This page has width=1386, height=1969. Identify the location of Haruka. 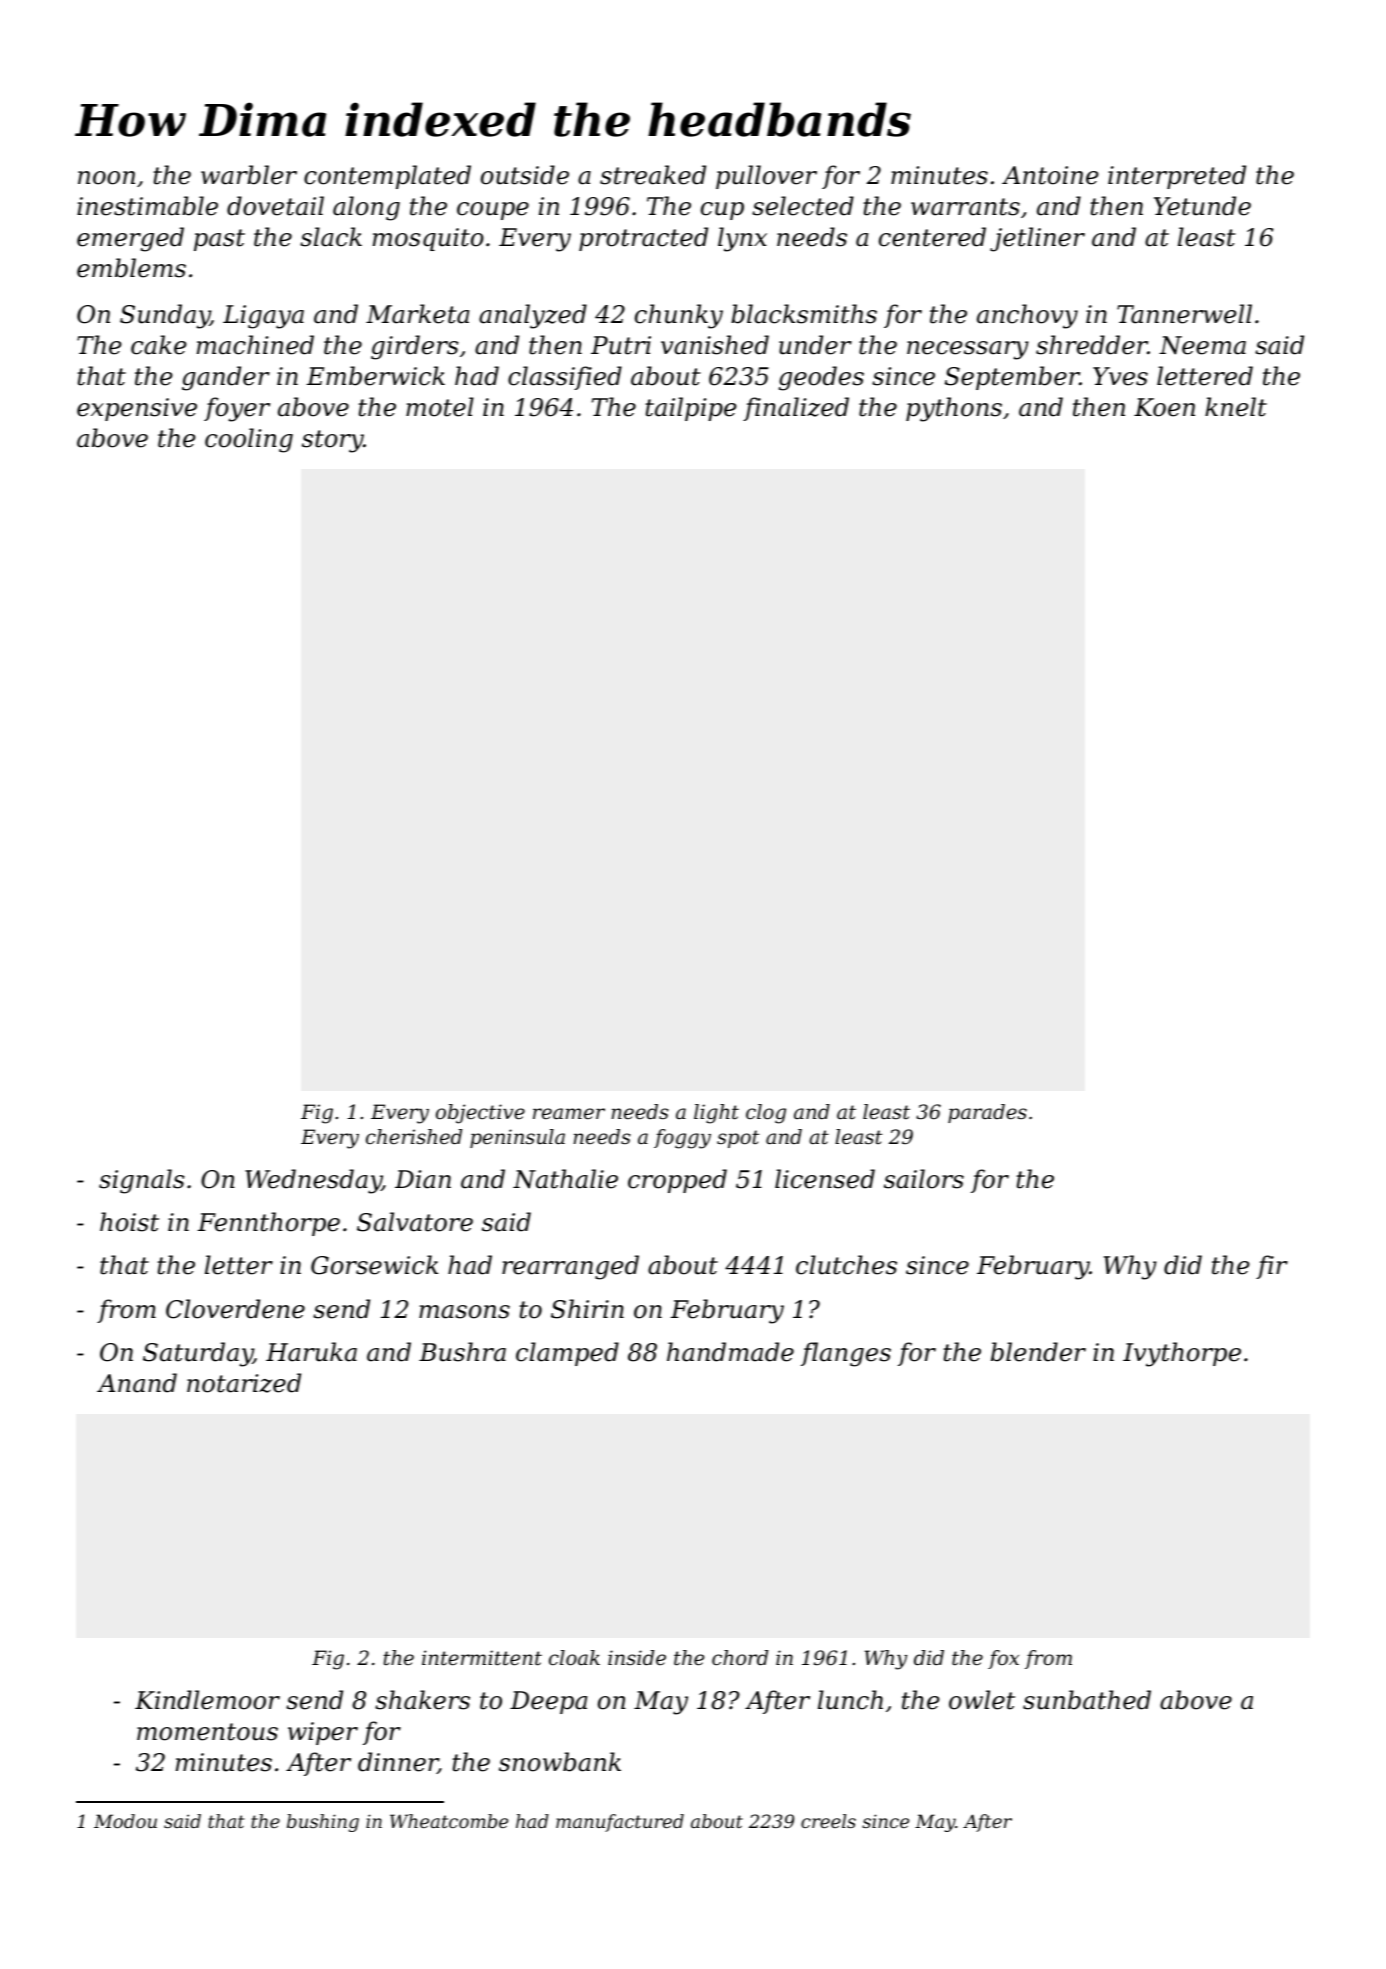
(311, 1352).
